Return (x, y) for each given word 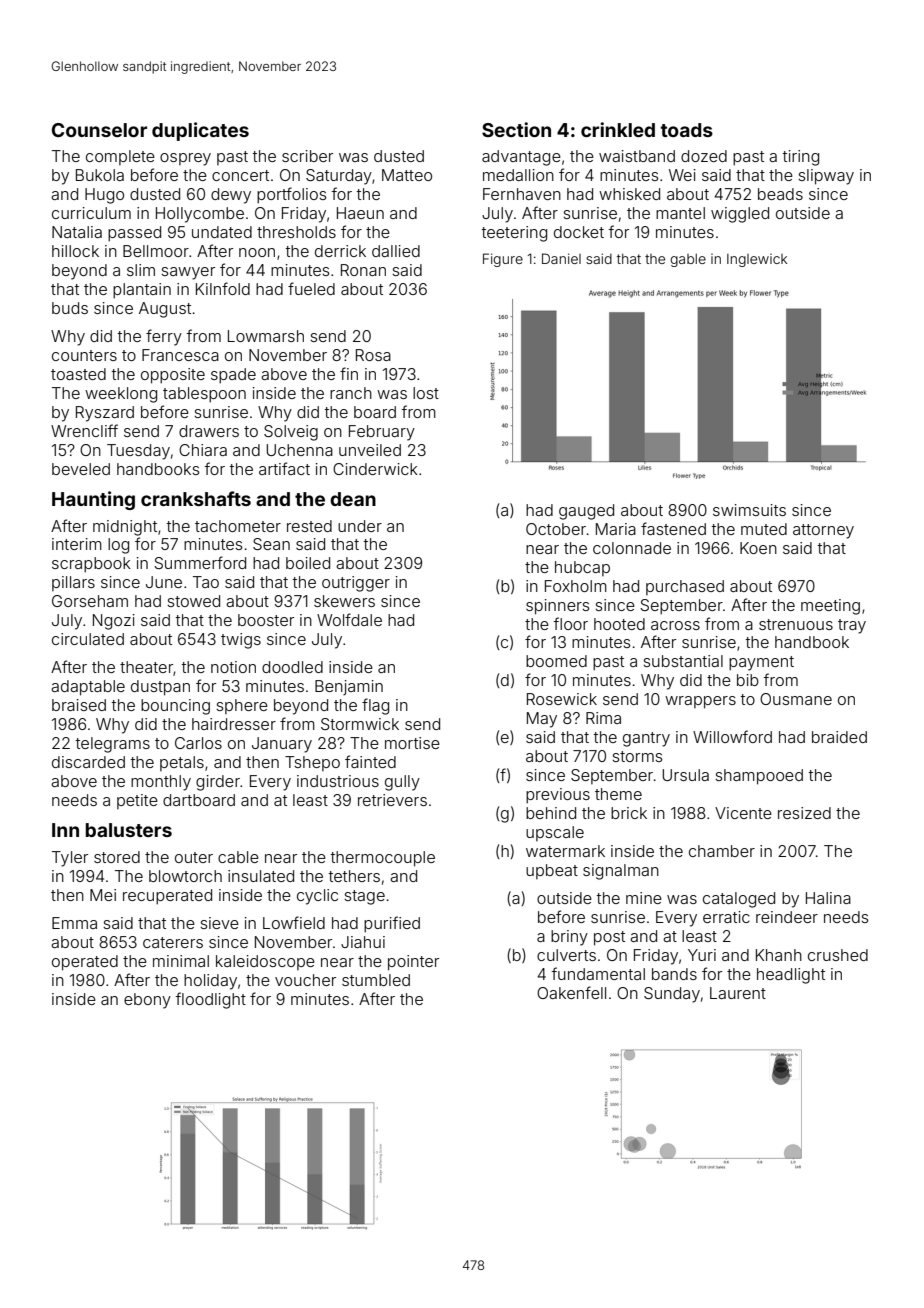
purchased (685, 587)
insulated (261, 876)
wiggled (740, 215)
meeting (830, 607)
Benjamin (349, 687)
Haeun (360, 213)
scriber (307, 156)
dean (353, 499)
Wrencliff (84, 430)
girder (218, 783)
